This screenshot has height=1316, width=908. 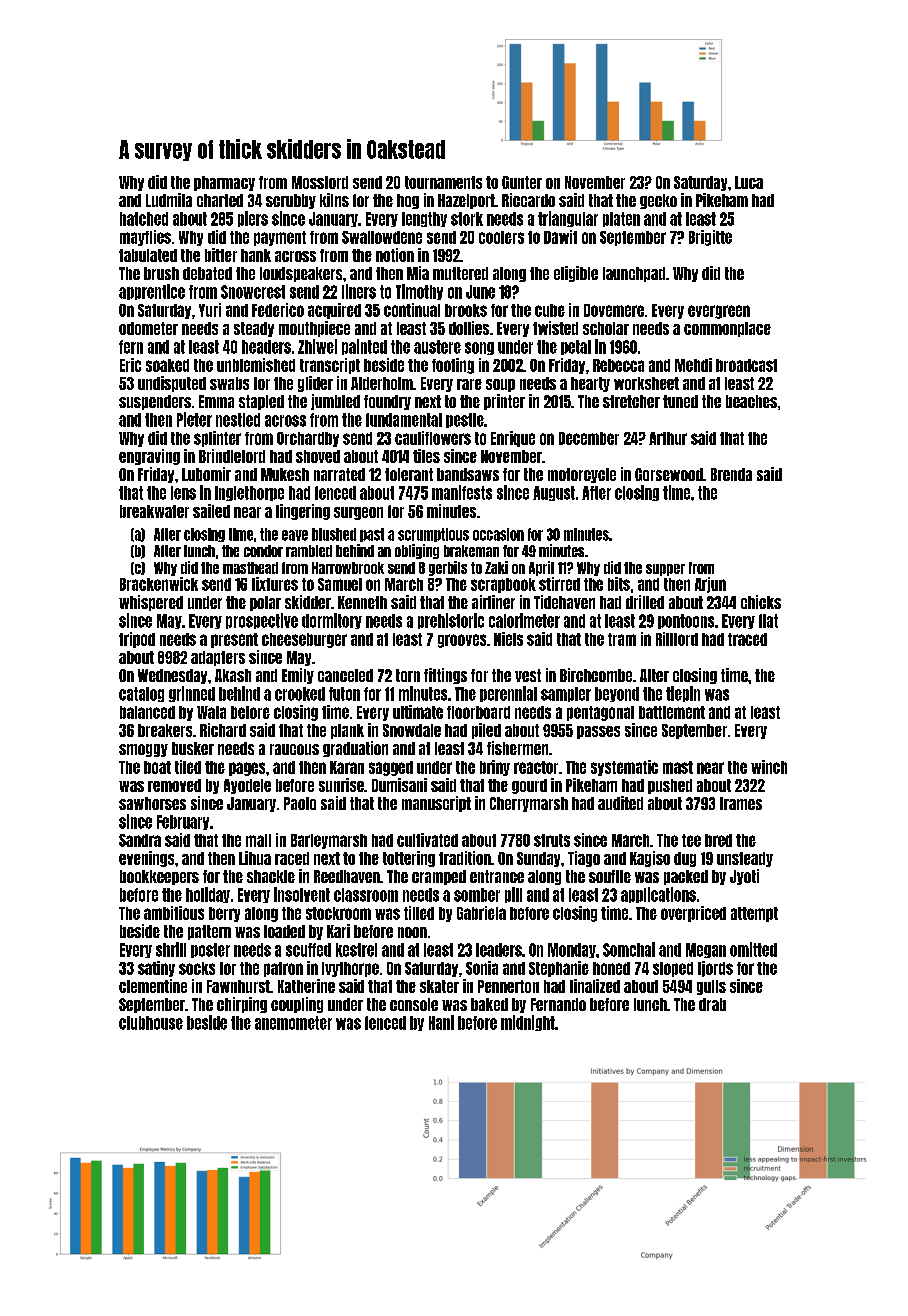 What do you see at coordinates (266, 347) in the screenshot?
I see `headers` at bounding box center [266, 347].
